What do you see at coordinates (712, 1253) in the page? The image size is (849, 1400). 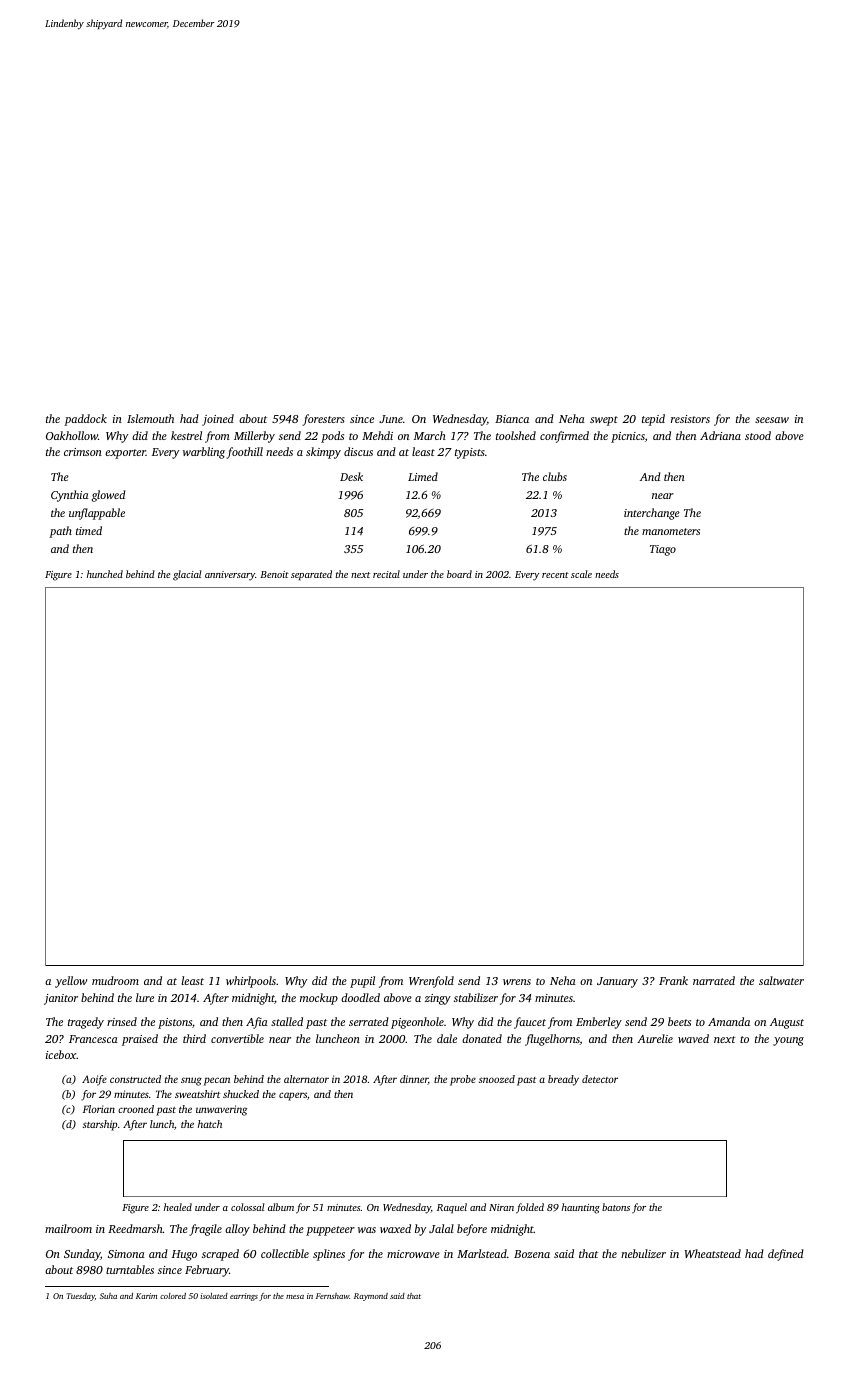 I see `Wheatstead` at bounding box center [712, 1253].
